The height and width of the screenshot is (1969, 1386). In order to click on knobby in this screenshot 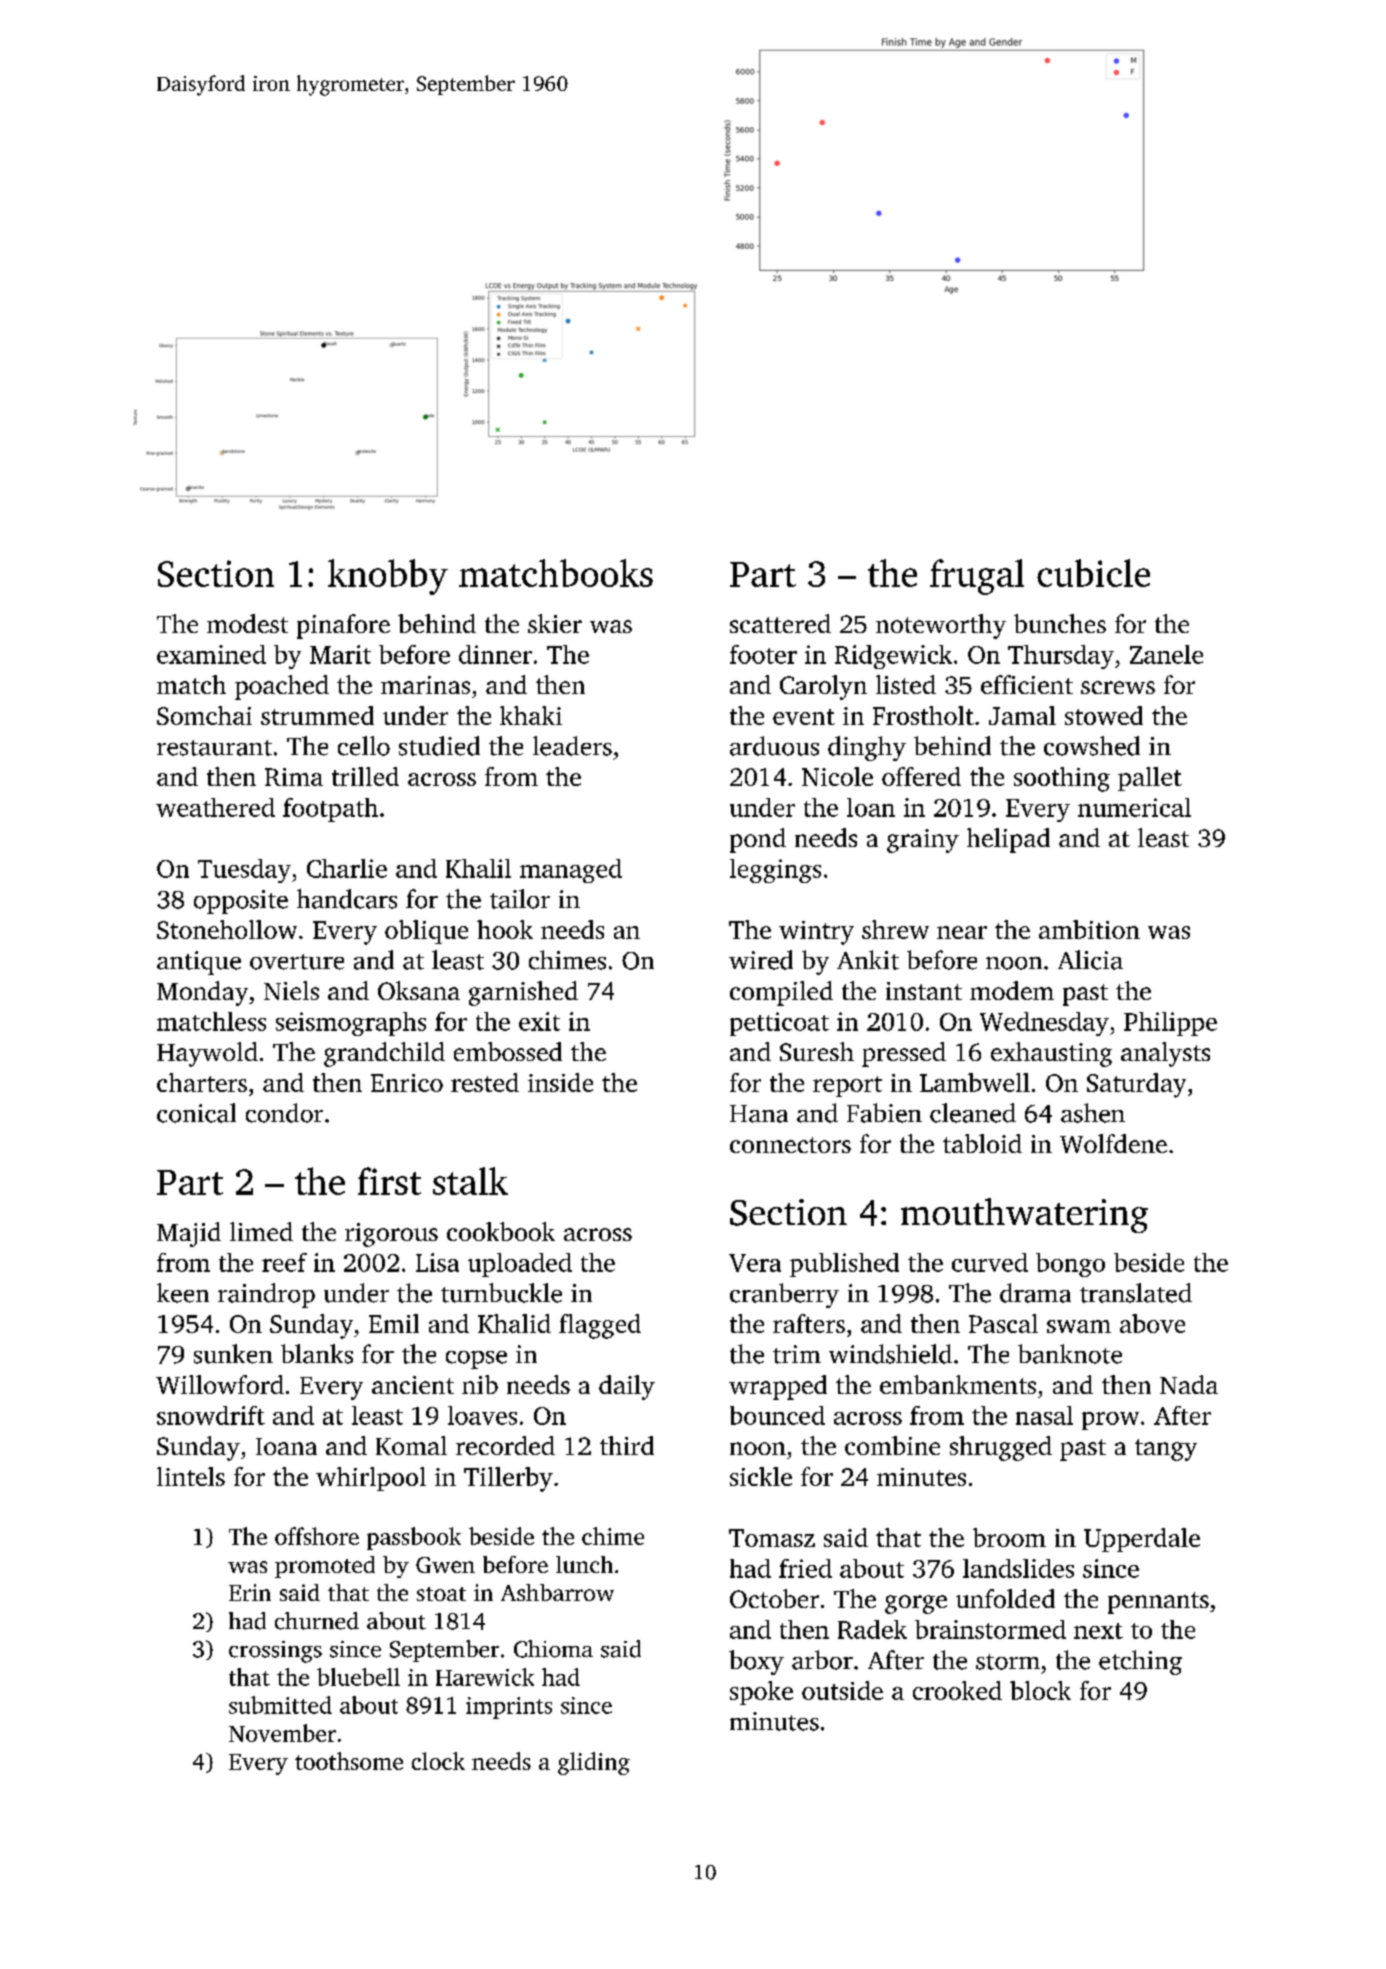, I will do `click(388, 577)`.
